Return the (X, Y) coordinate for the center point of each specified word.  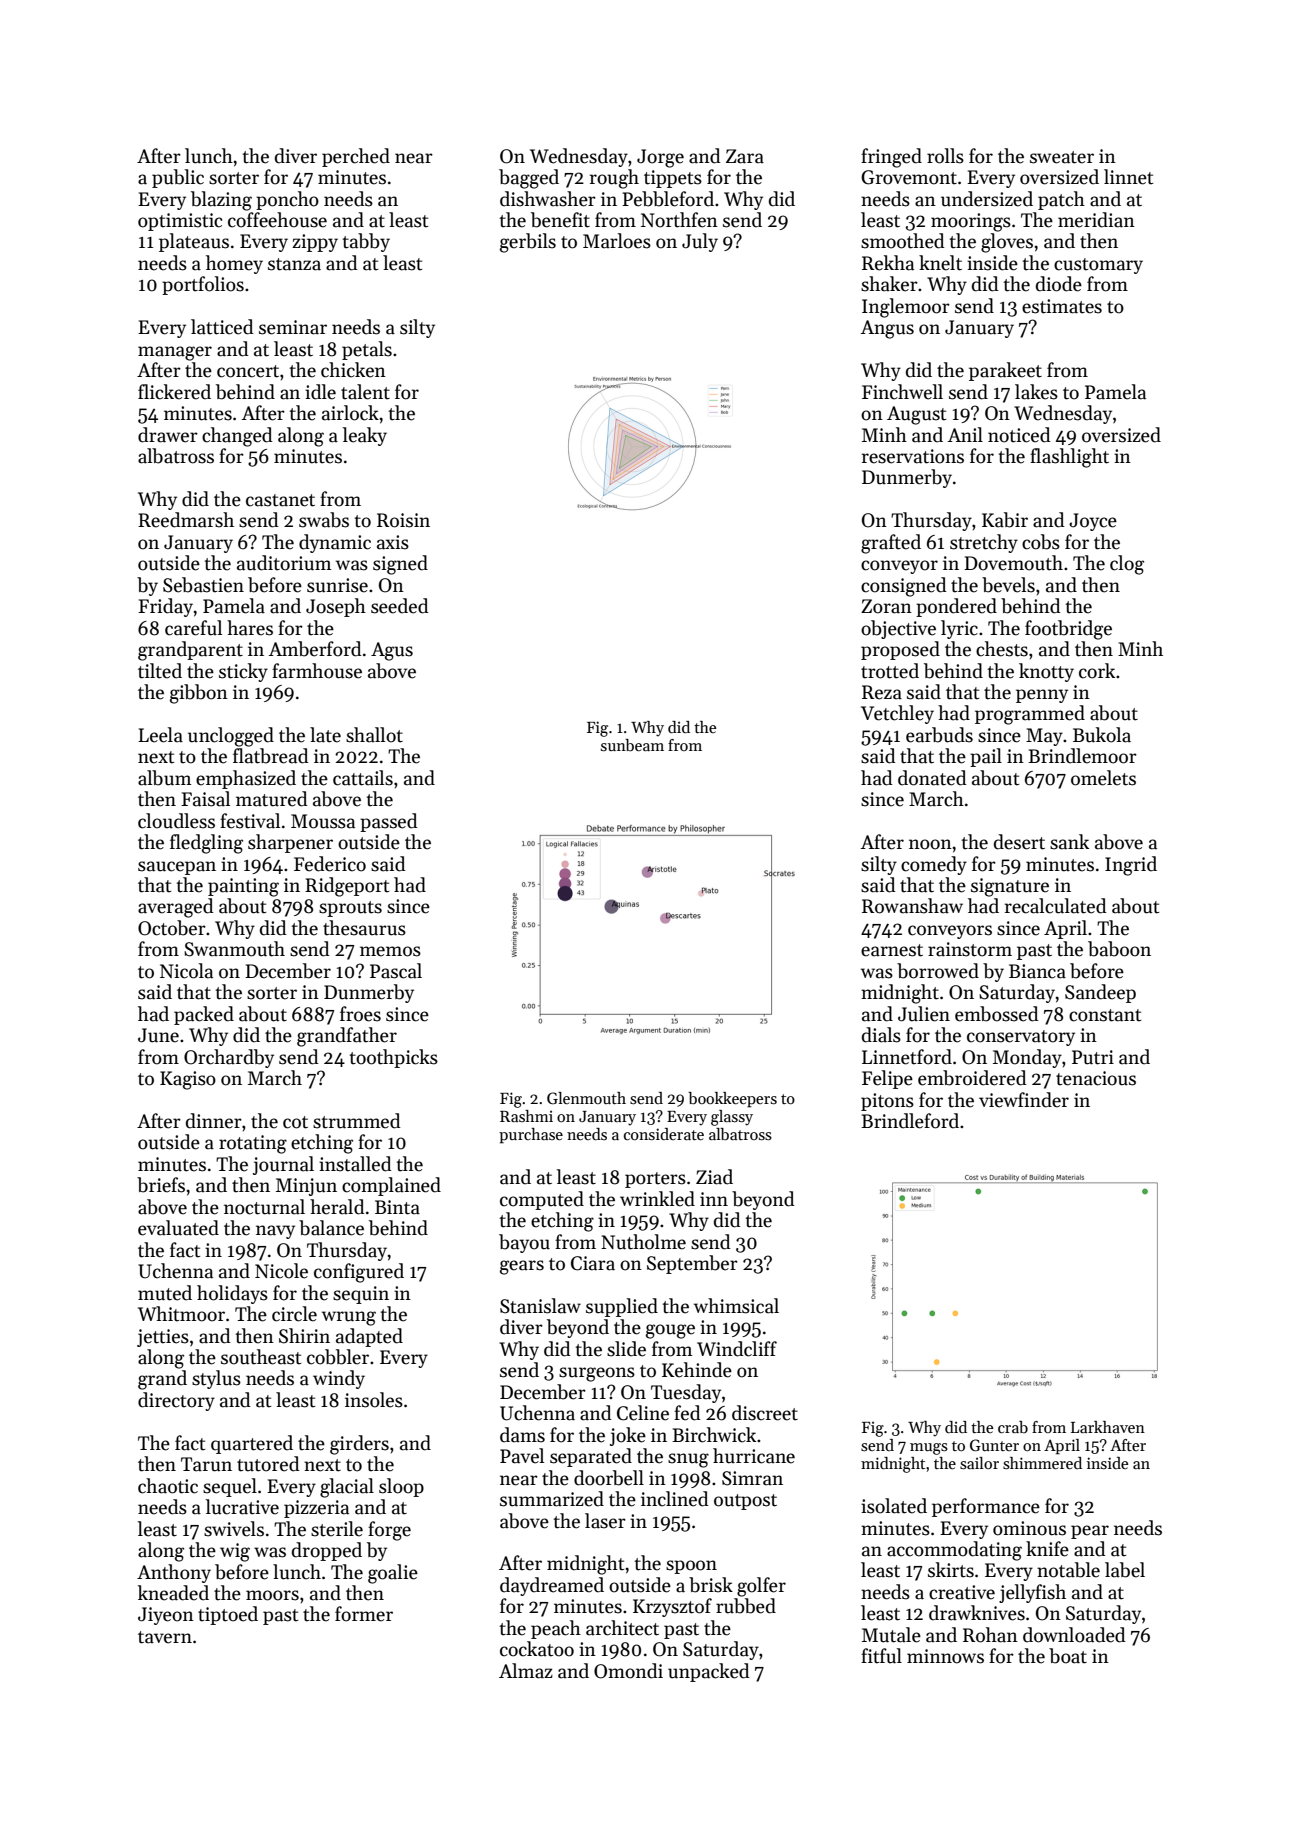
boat (1068, 1656)
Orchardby (229, 1058)
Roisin (403, 520)
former (364, 1614)
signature (1010, 887)
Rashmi (526, 1116)
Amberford (315, 649)
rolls (945, 156)
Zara (745, 156)
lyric (959, 629)
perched (356, 157)
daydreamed (552, 1586)
